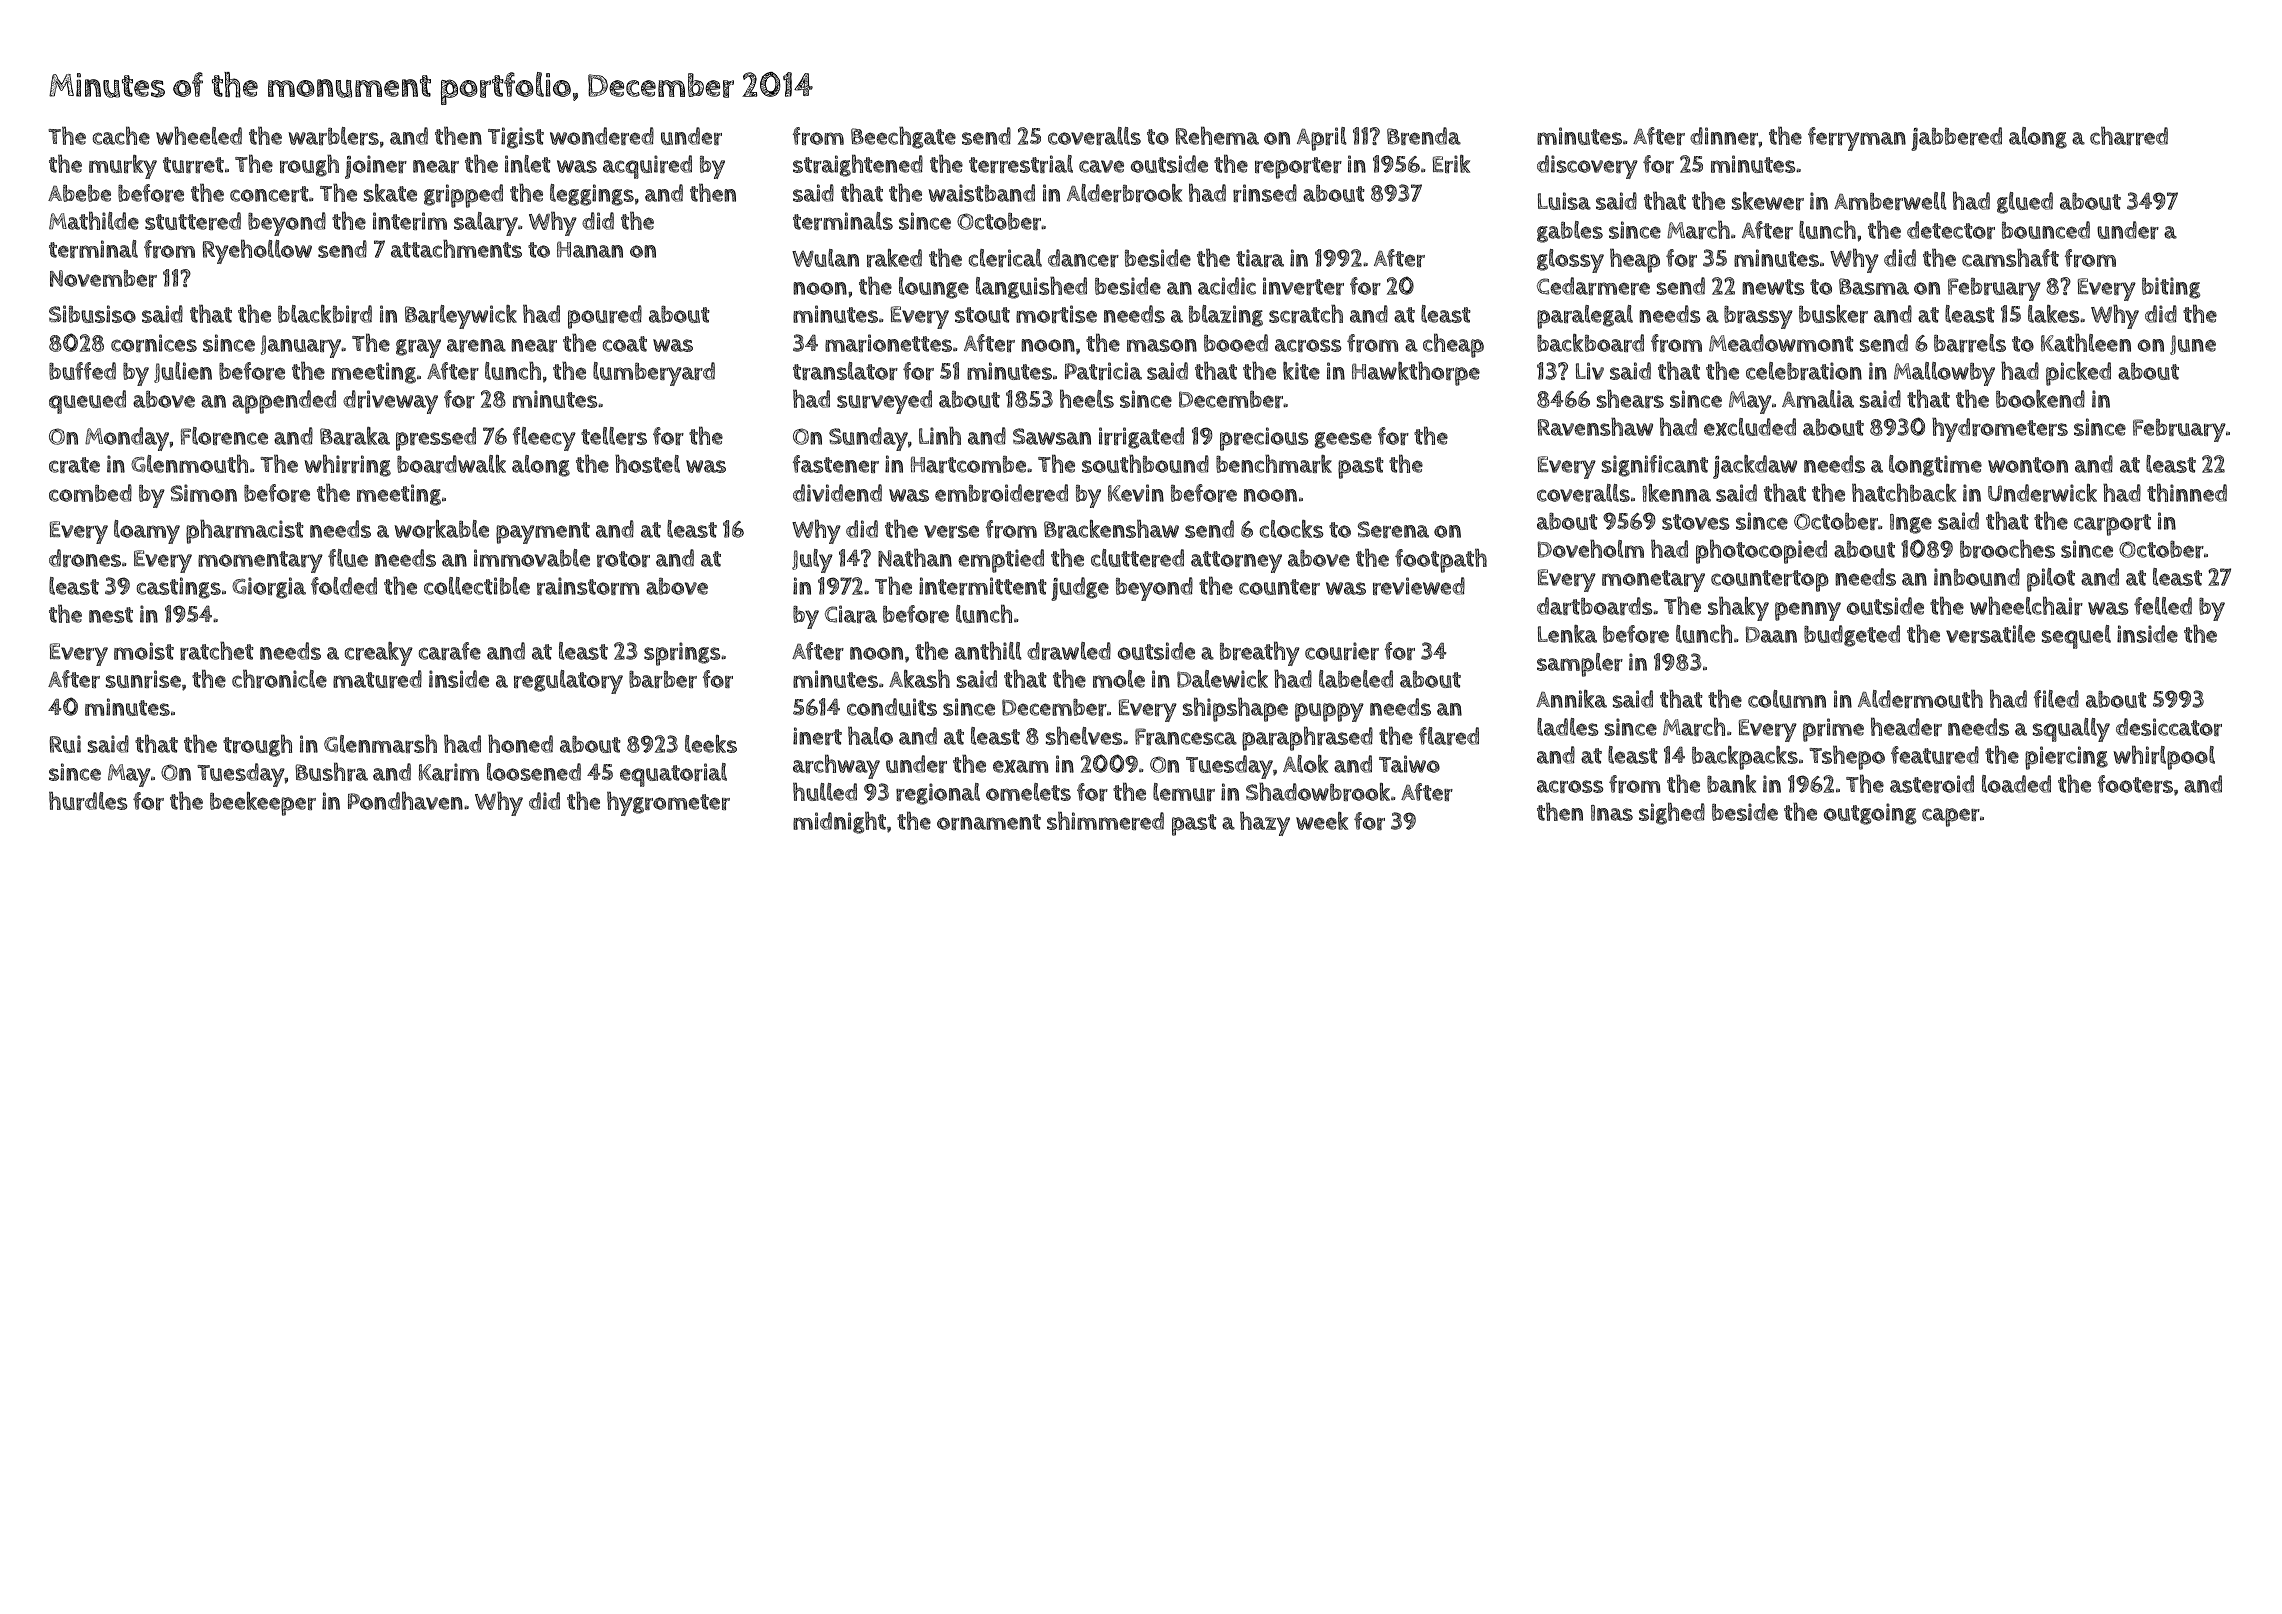 This screenshot has height=1614, width=2282. Describe the element at coordinates (111, 615) in the screenshot. I see `nest` at that location.
